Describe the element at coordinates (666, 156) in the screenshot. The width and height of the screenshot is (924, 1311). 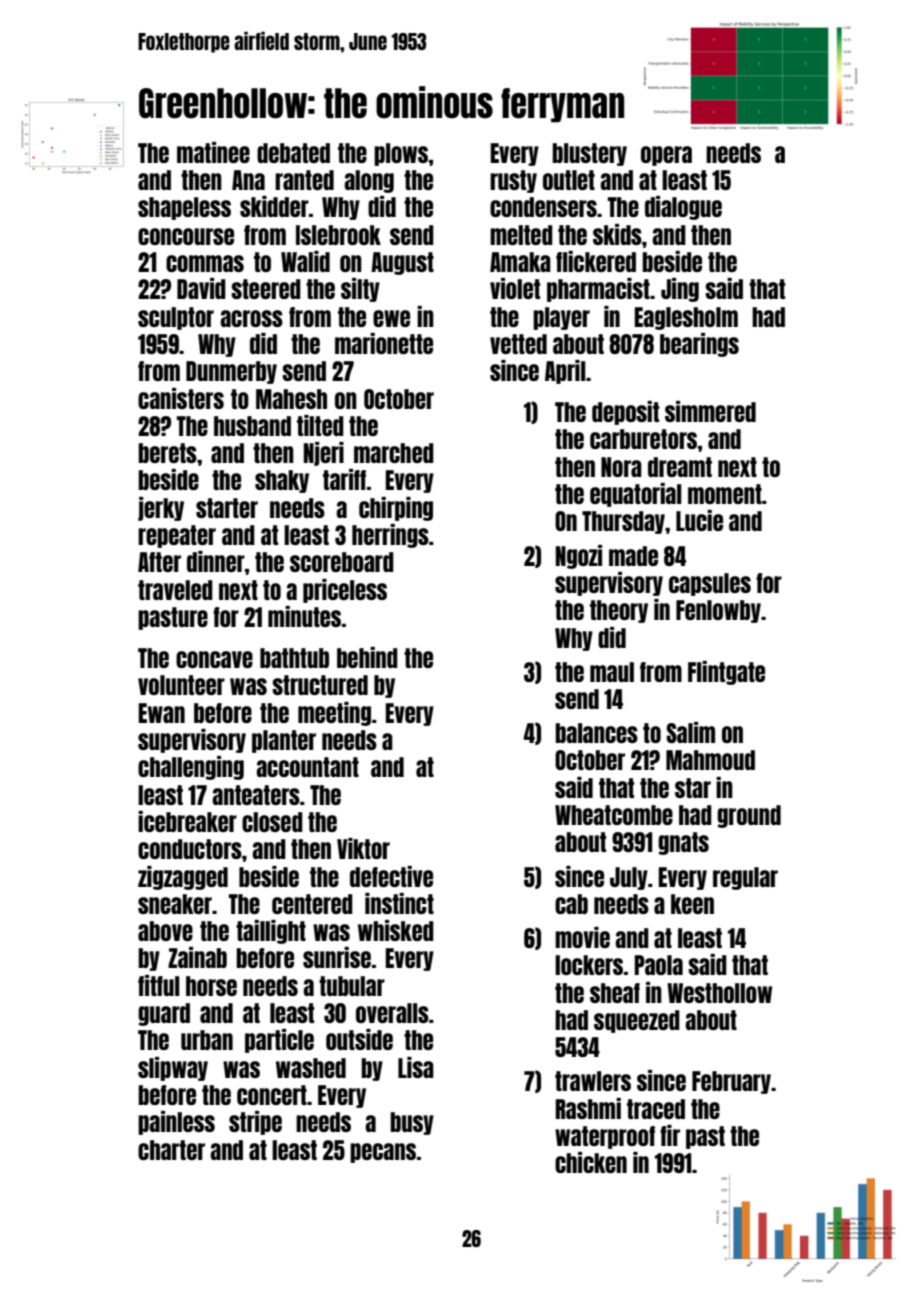
I see `opera` at that location.
